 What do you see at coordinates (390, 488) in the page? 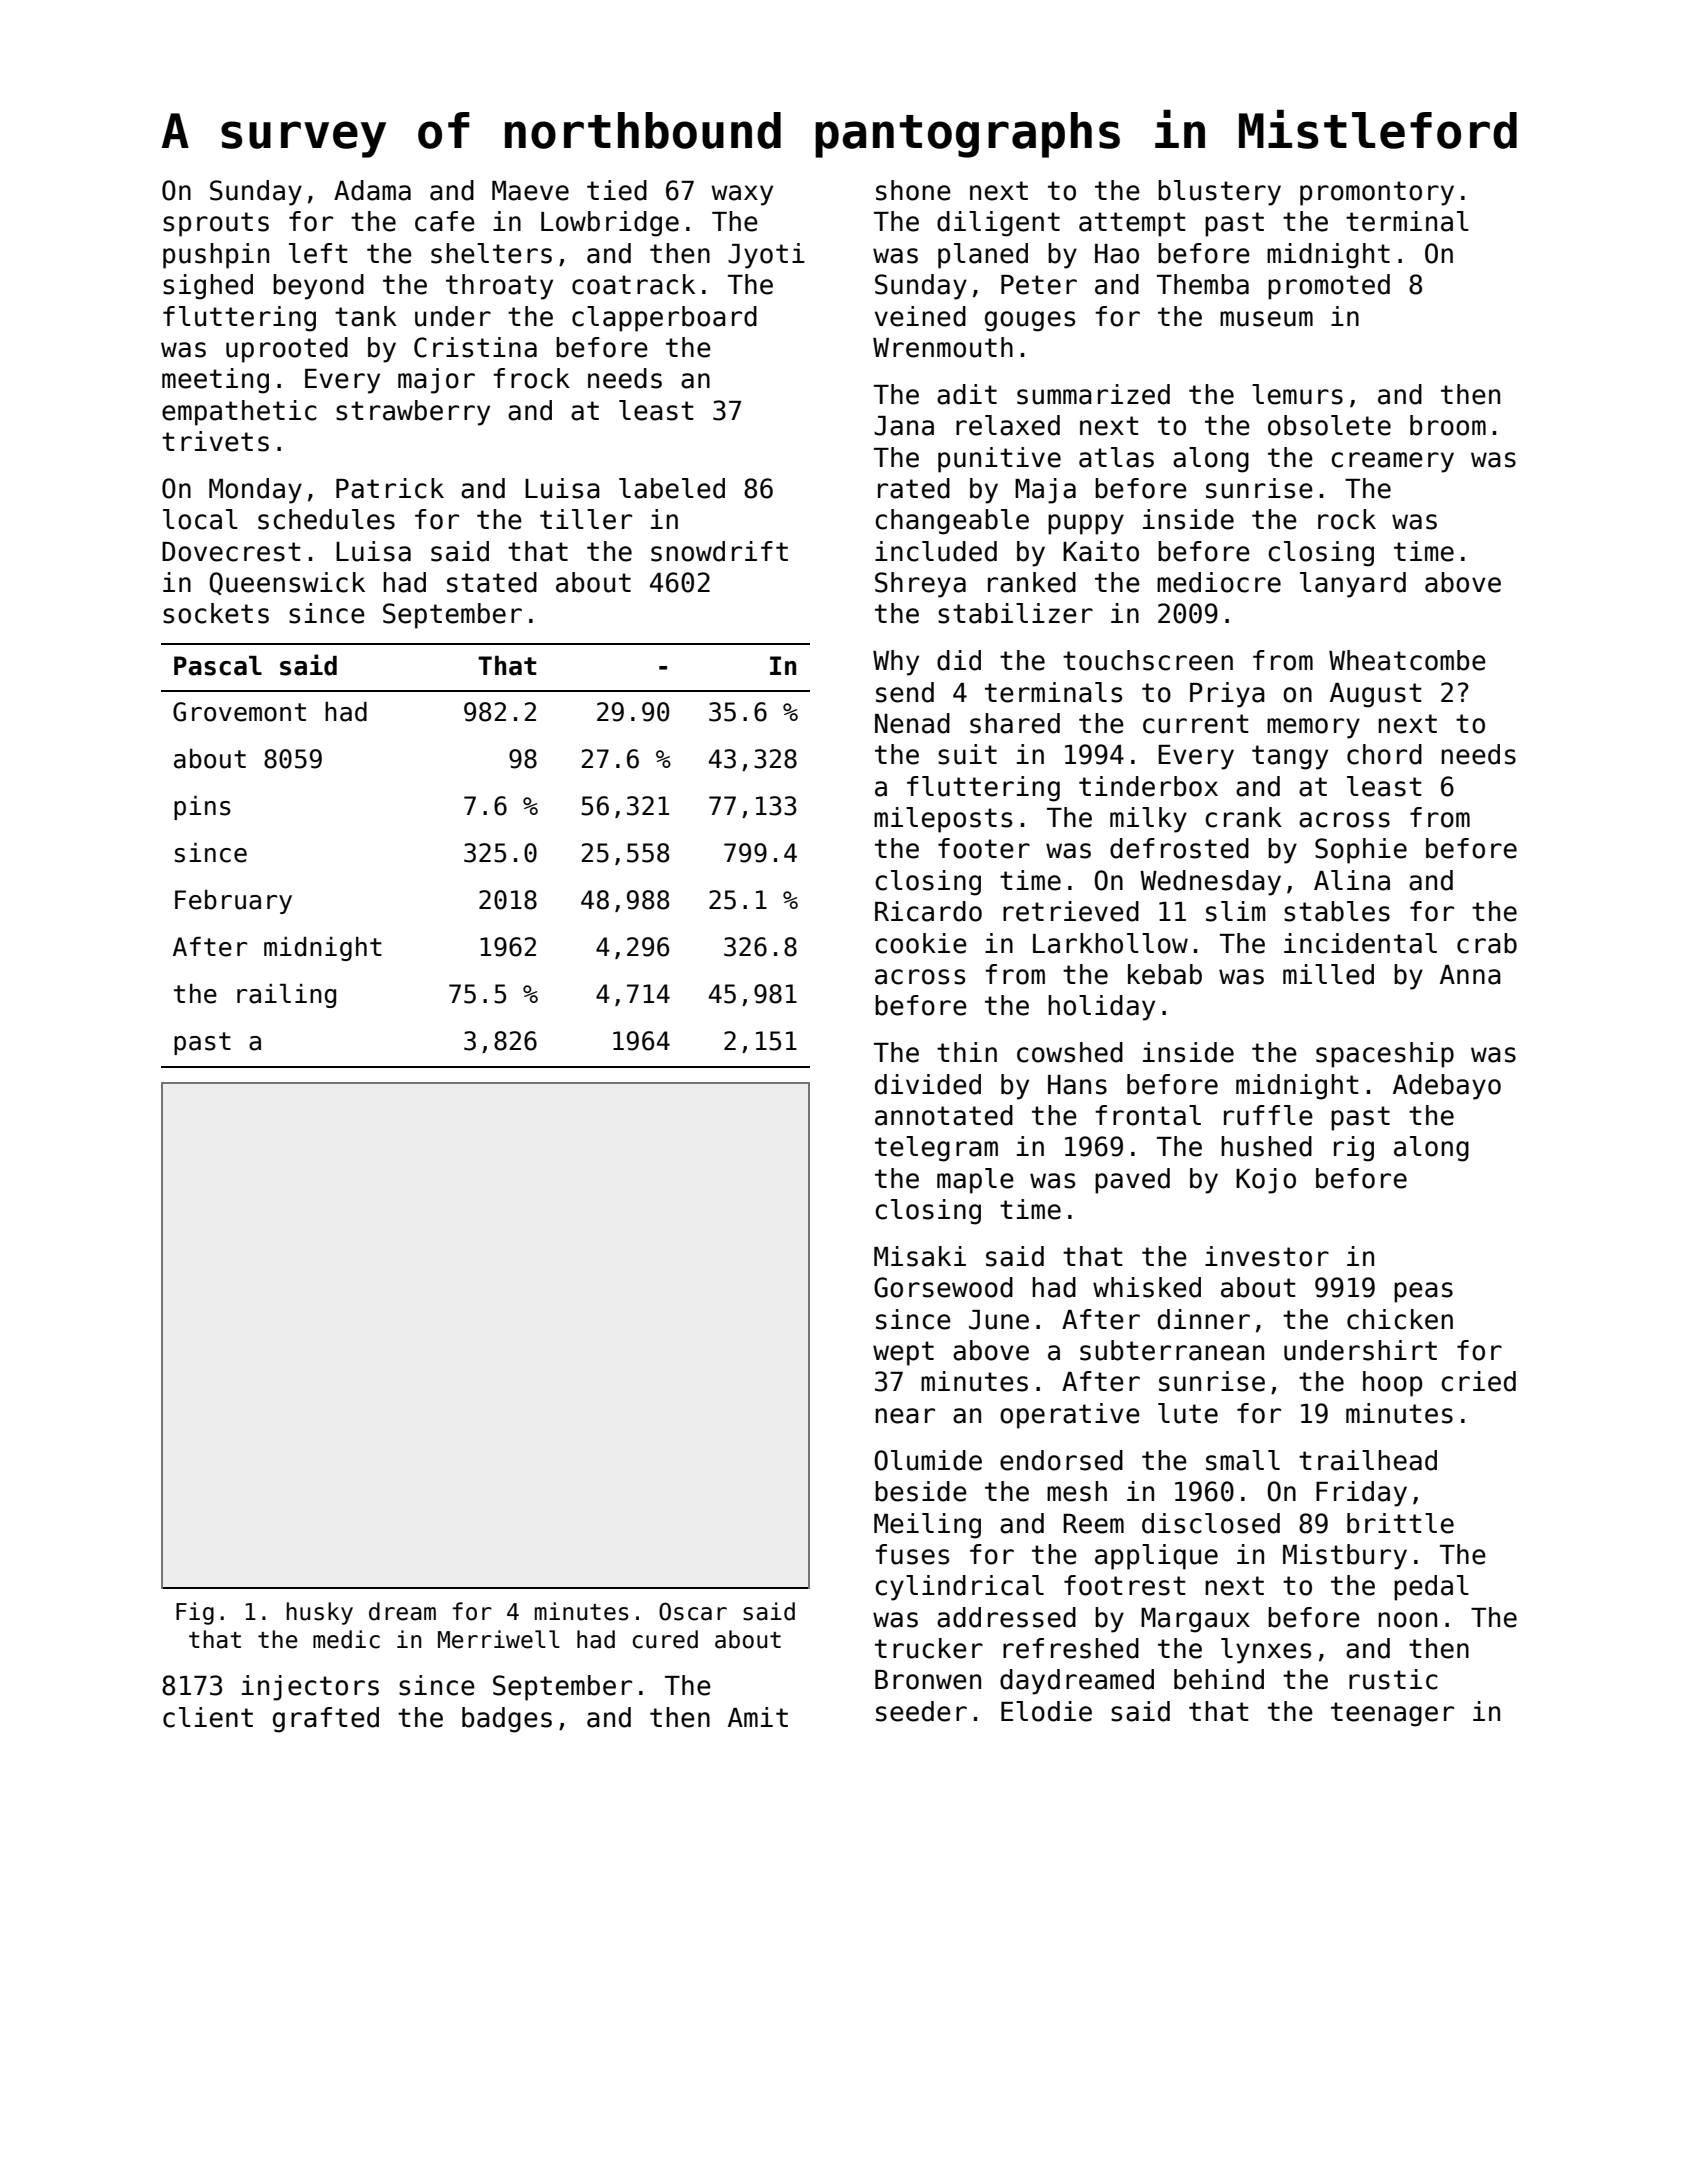
I see `Patrick` at bounding box center [390, 488].
